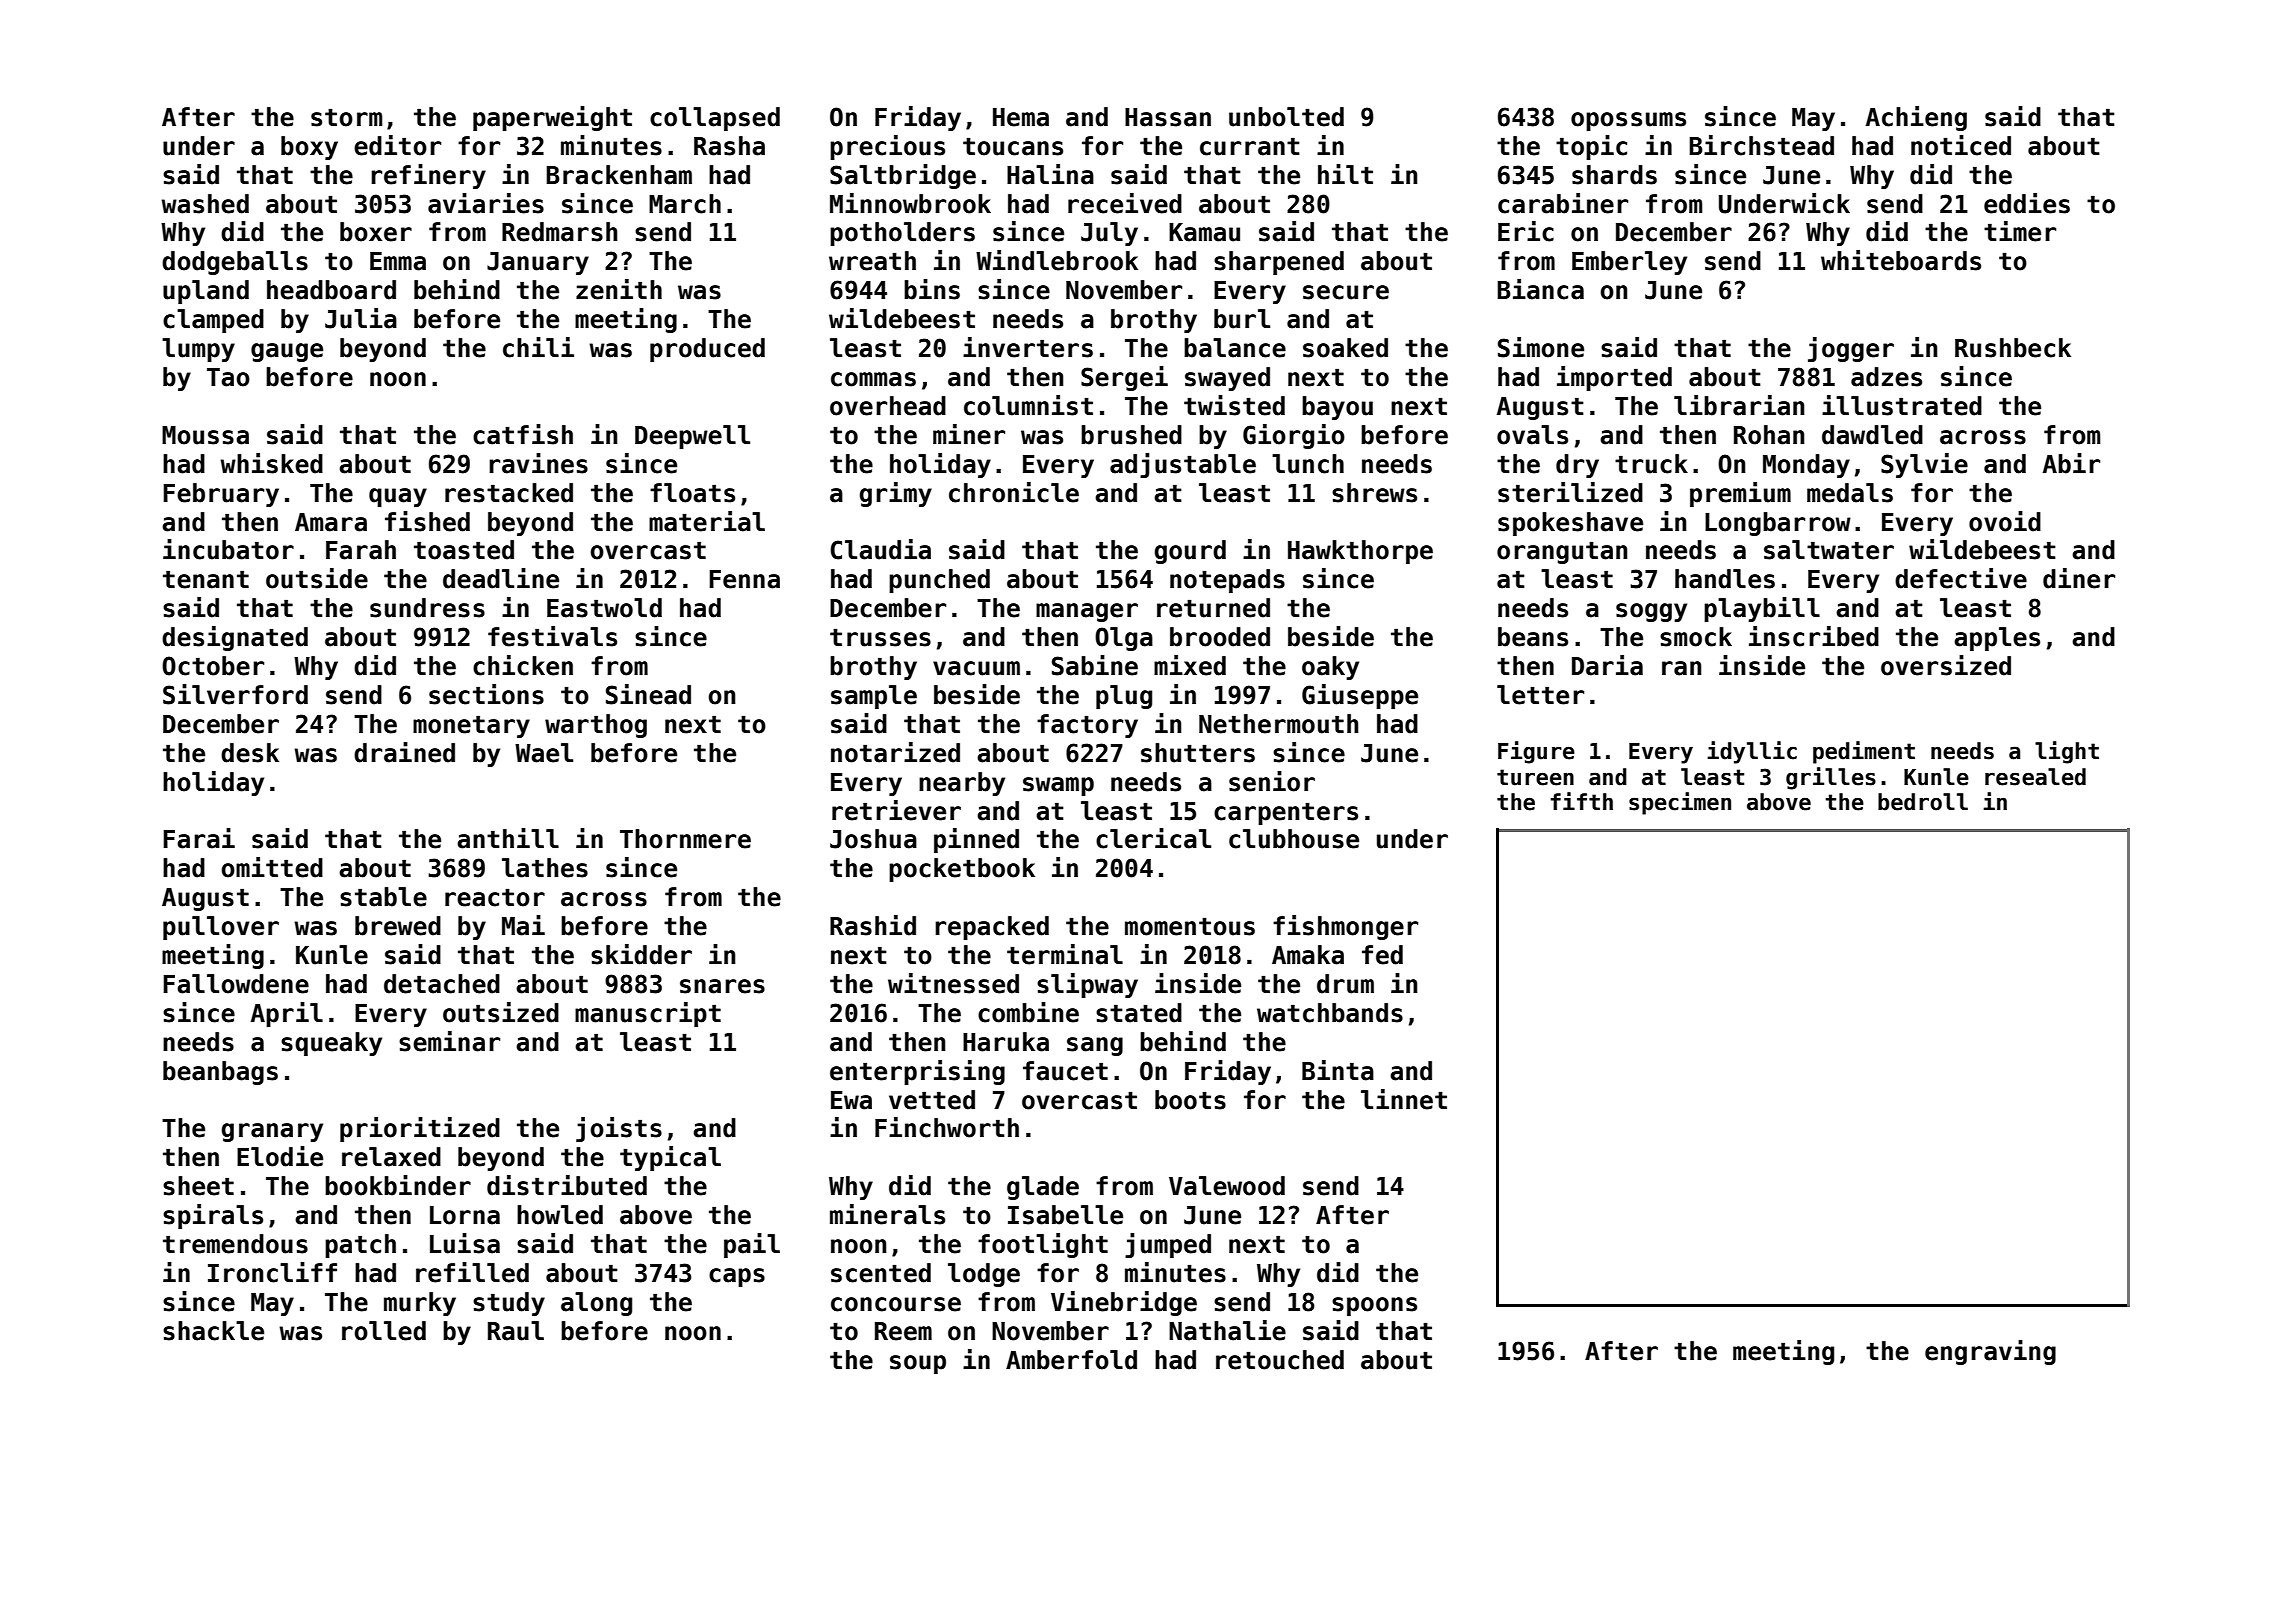 Image resolution: width=2292 pixels, height=1620 pixels. Describe the element at coordinates (604, 608) in the screenshot. I see `Eastwold` at that location.
